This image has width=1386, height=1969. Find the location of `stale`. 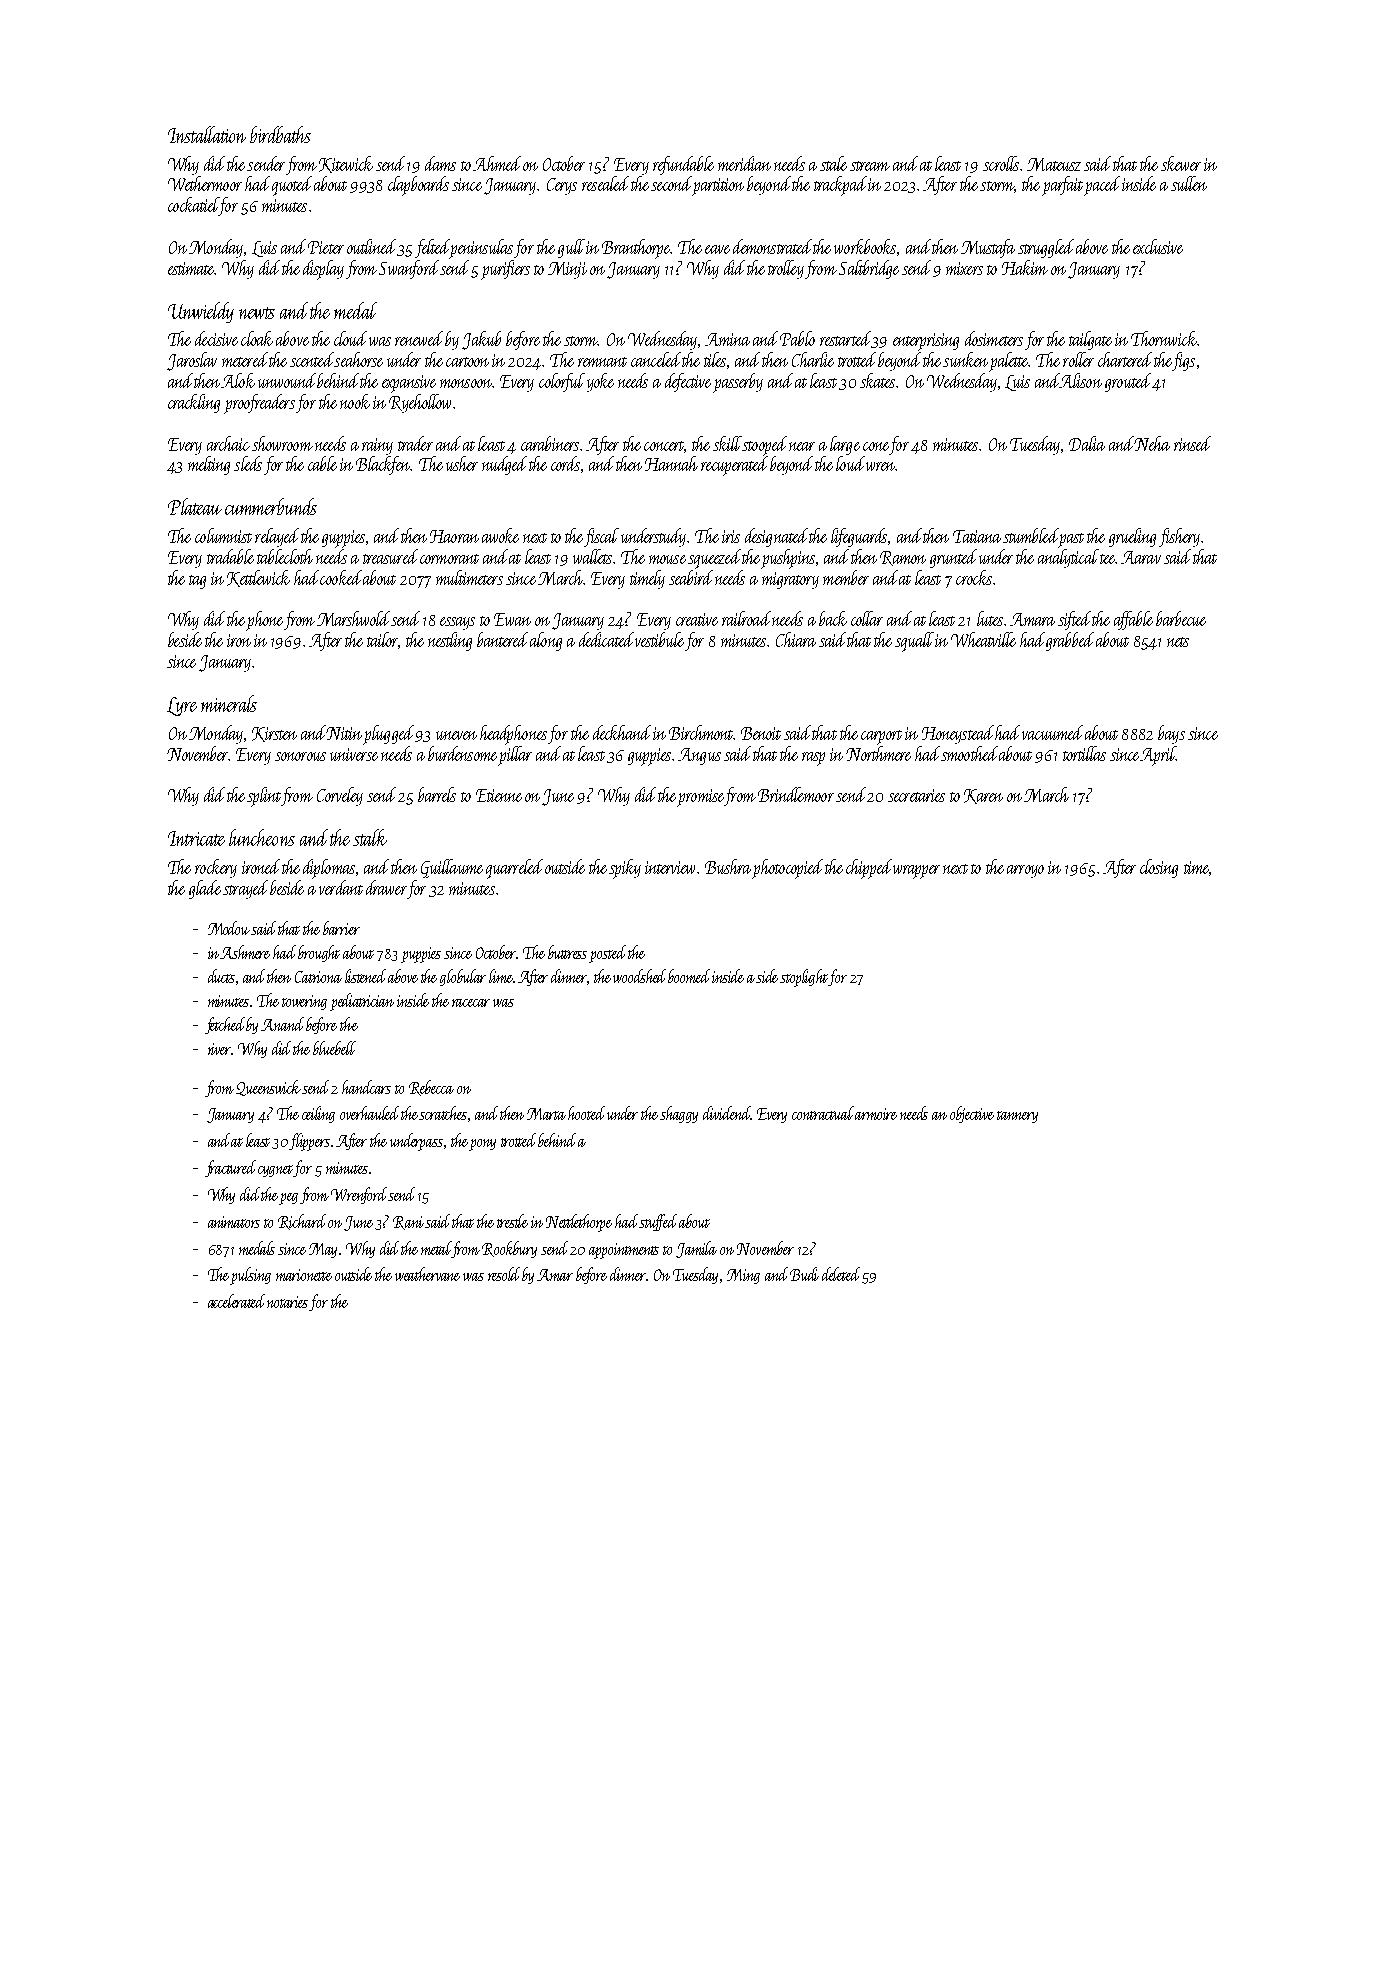

stale is located at coordinates (833, 163).
